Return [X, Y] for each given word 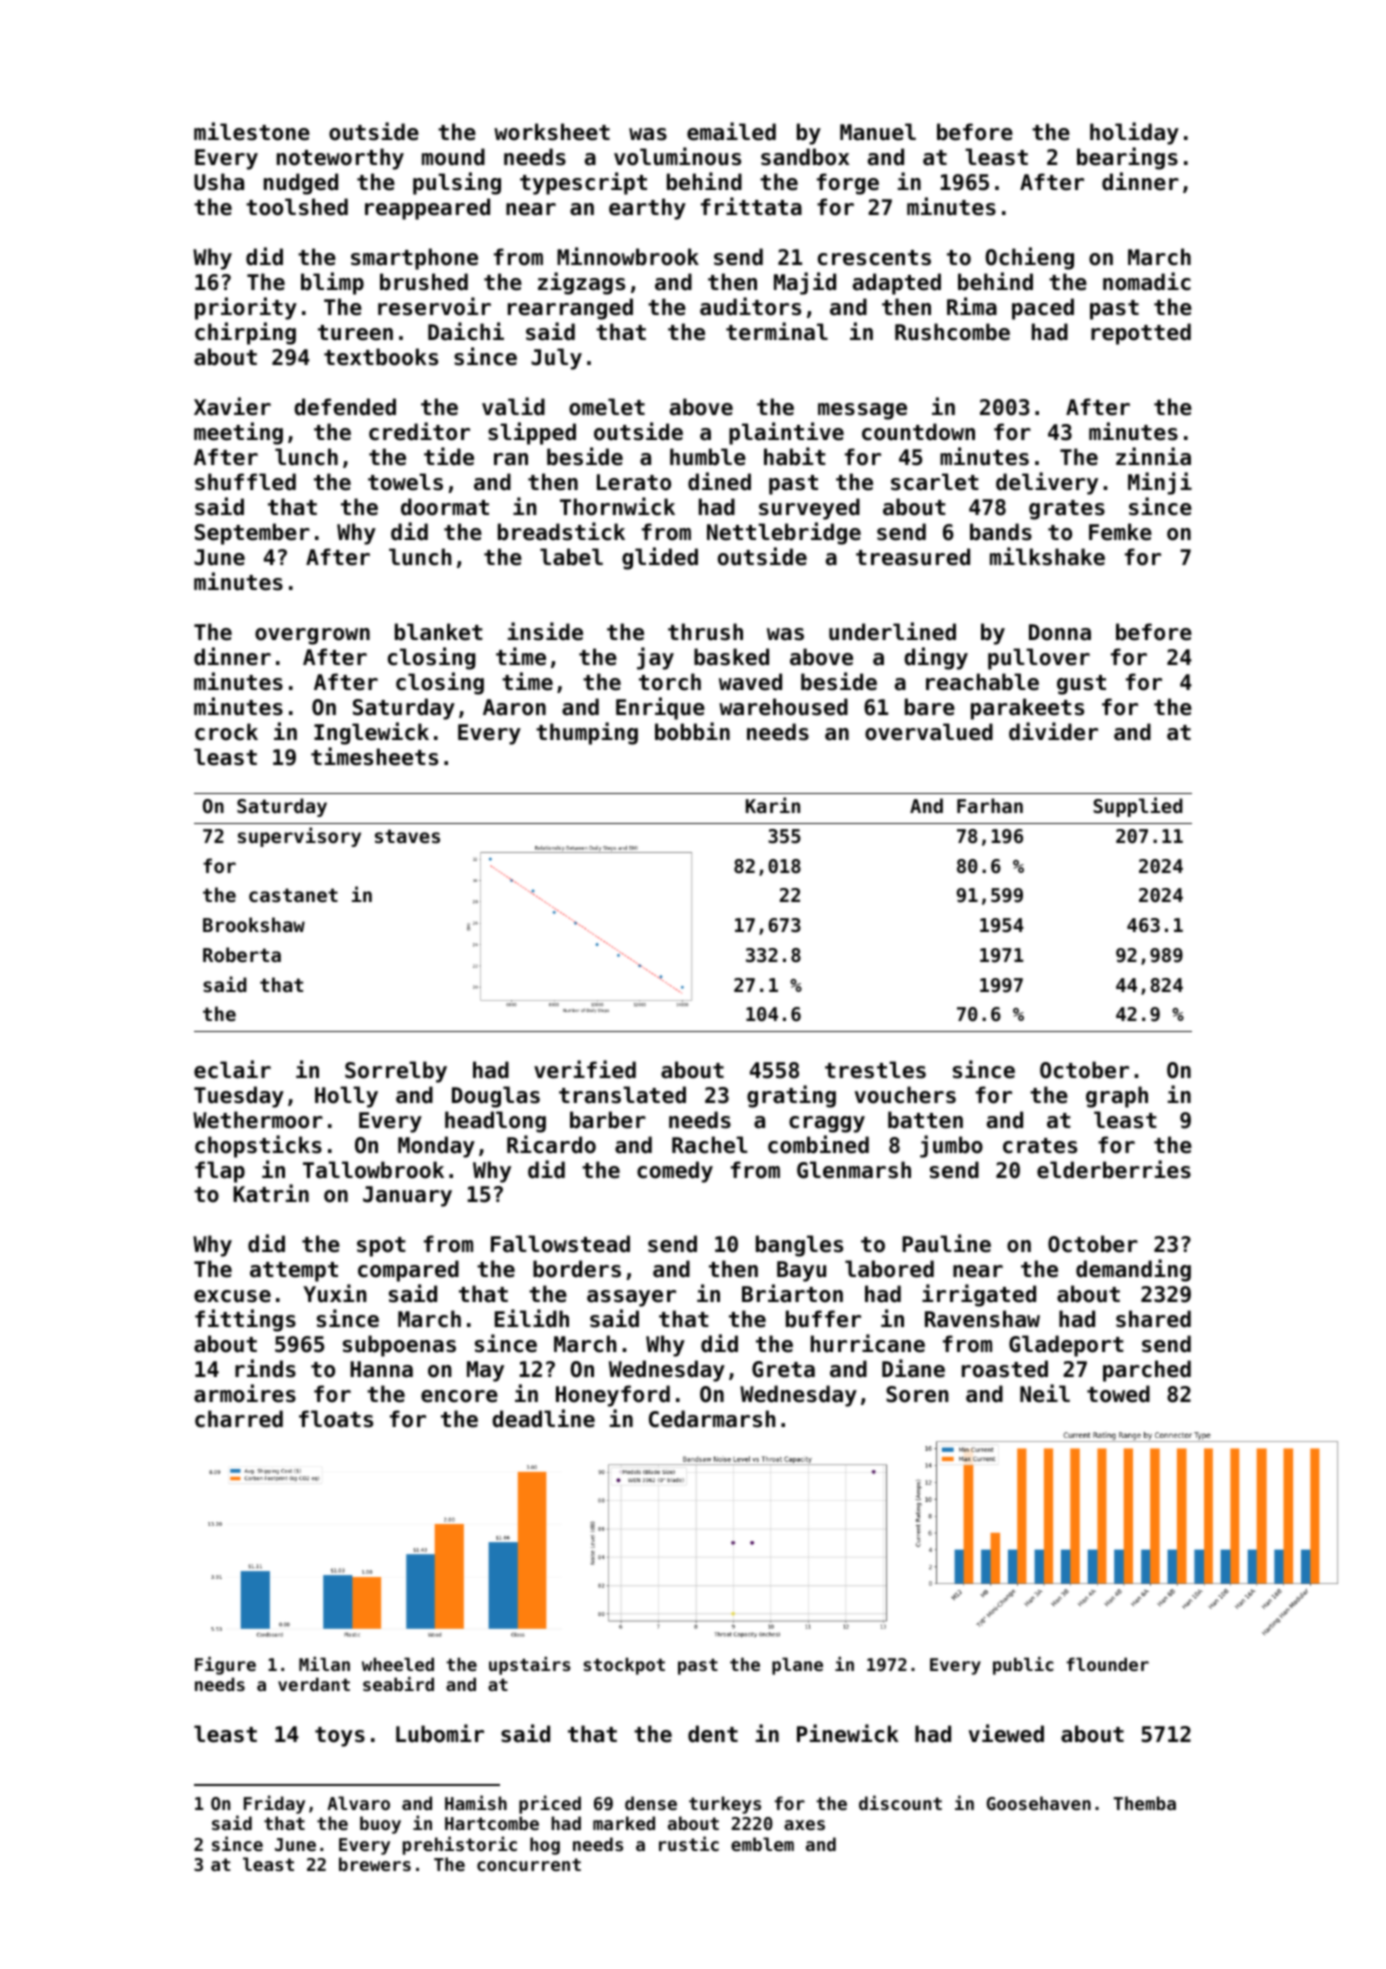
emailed [731, 131]
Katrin [271, 1193]
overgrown [312, 636]
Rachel [710, 1145]
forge [848, 184]
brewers [375, 1864]
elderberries [1114, 1169]
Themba [1145, 1803]
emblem [762, 1844]
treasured [913, 557]
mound [453, 157]
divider [1053, 731]
